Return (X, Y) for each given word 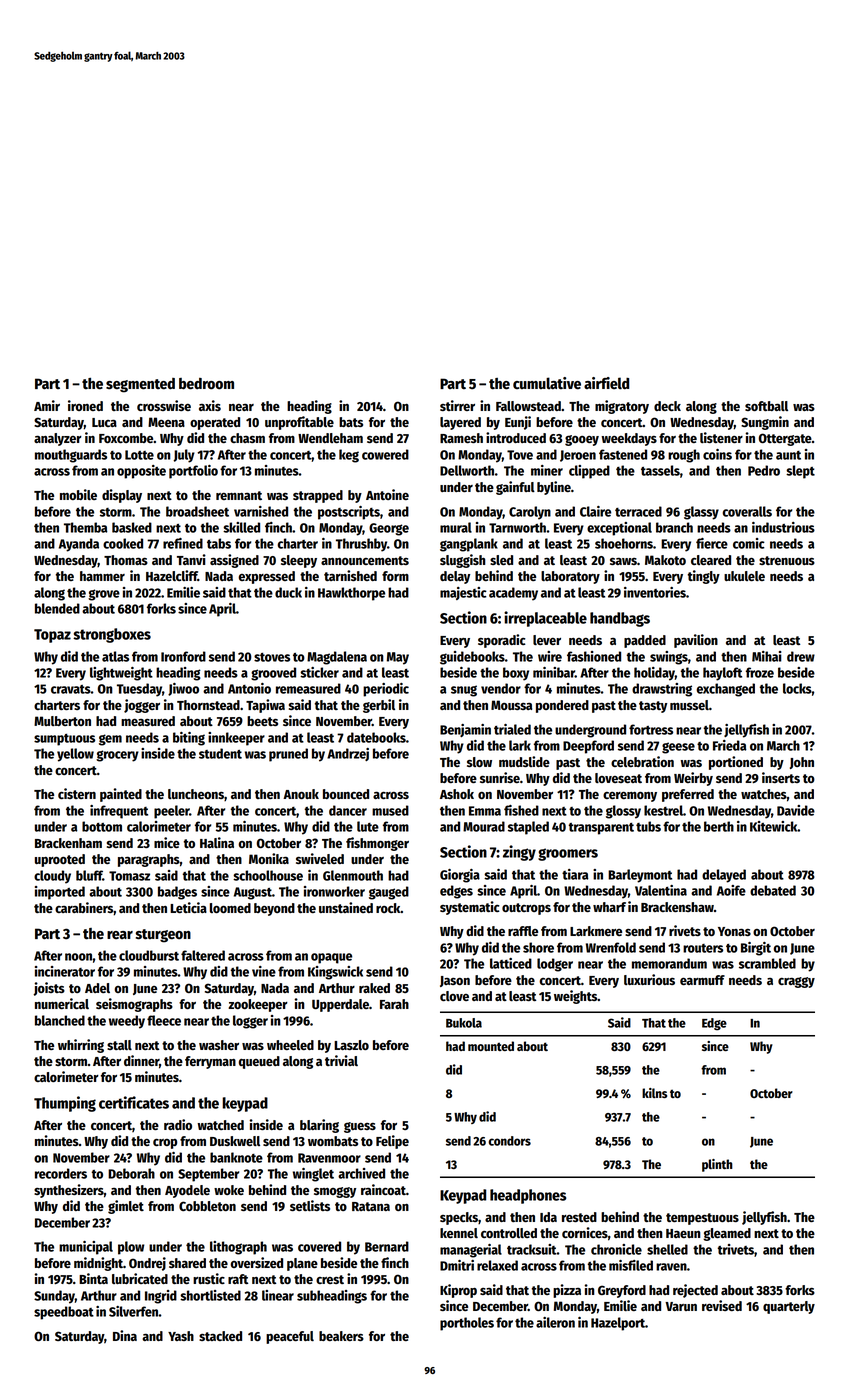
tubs (648, 826)
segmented (140, 385)
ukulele (744, 576)
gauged (389, 893)
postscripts (349, 513)
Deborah (131, 1173)
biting (189, 739)
